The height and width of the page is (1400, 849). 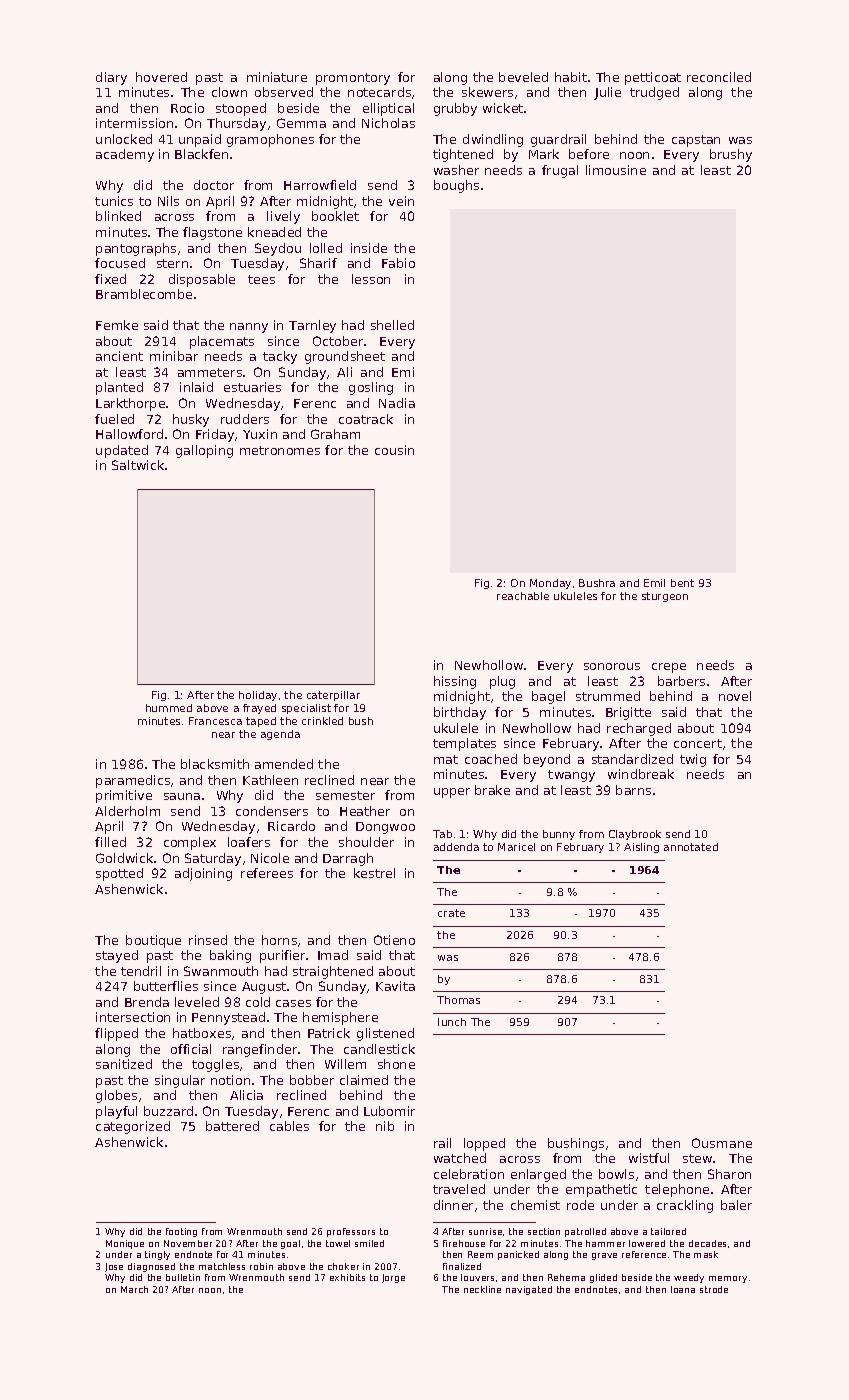 I want to click on cousin, so click(x=394, y=450).
